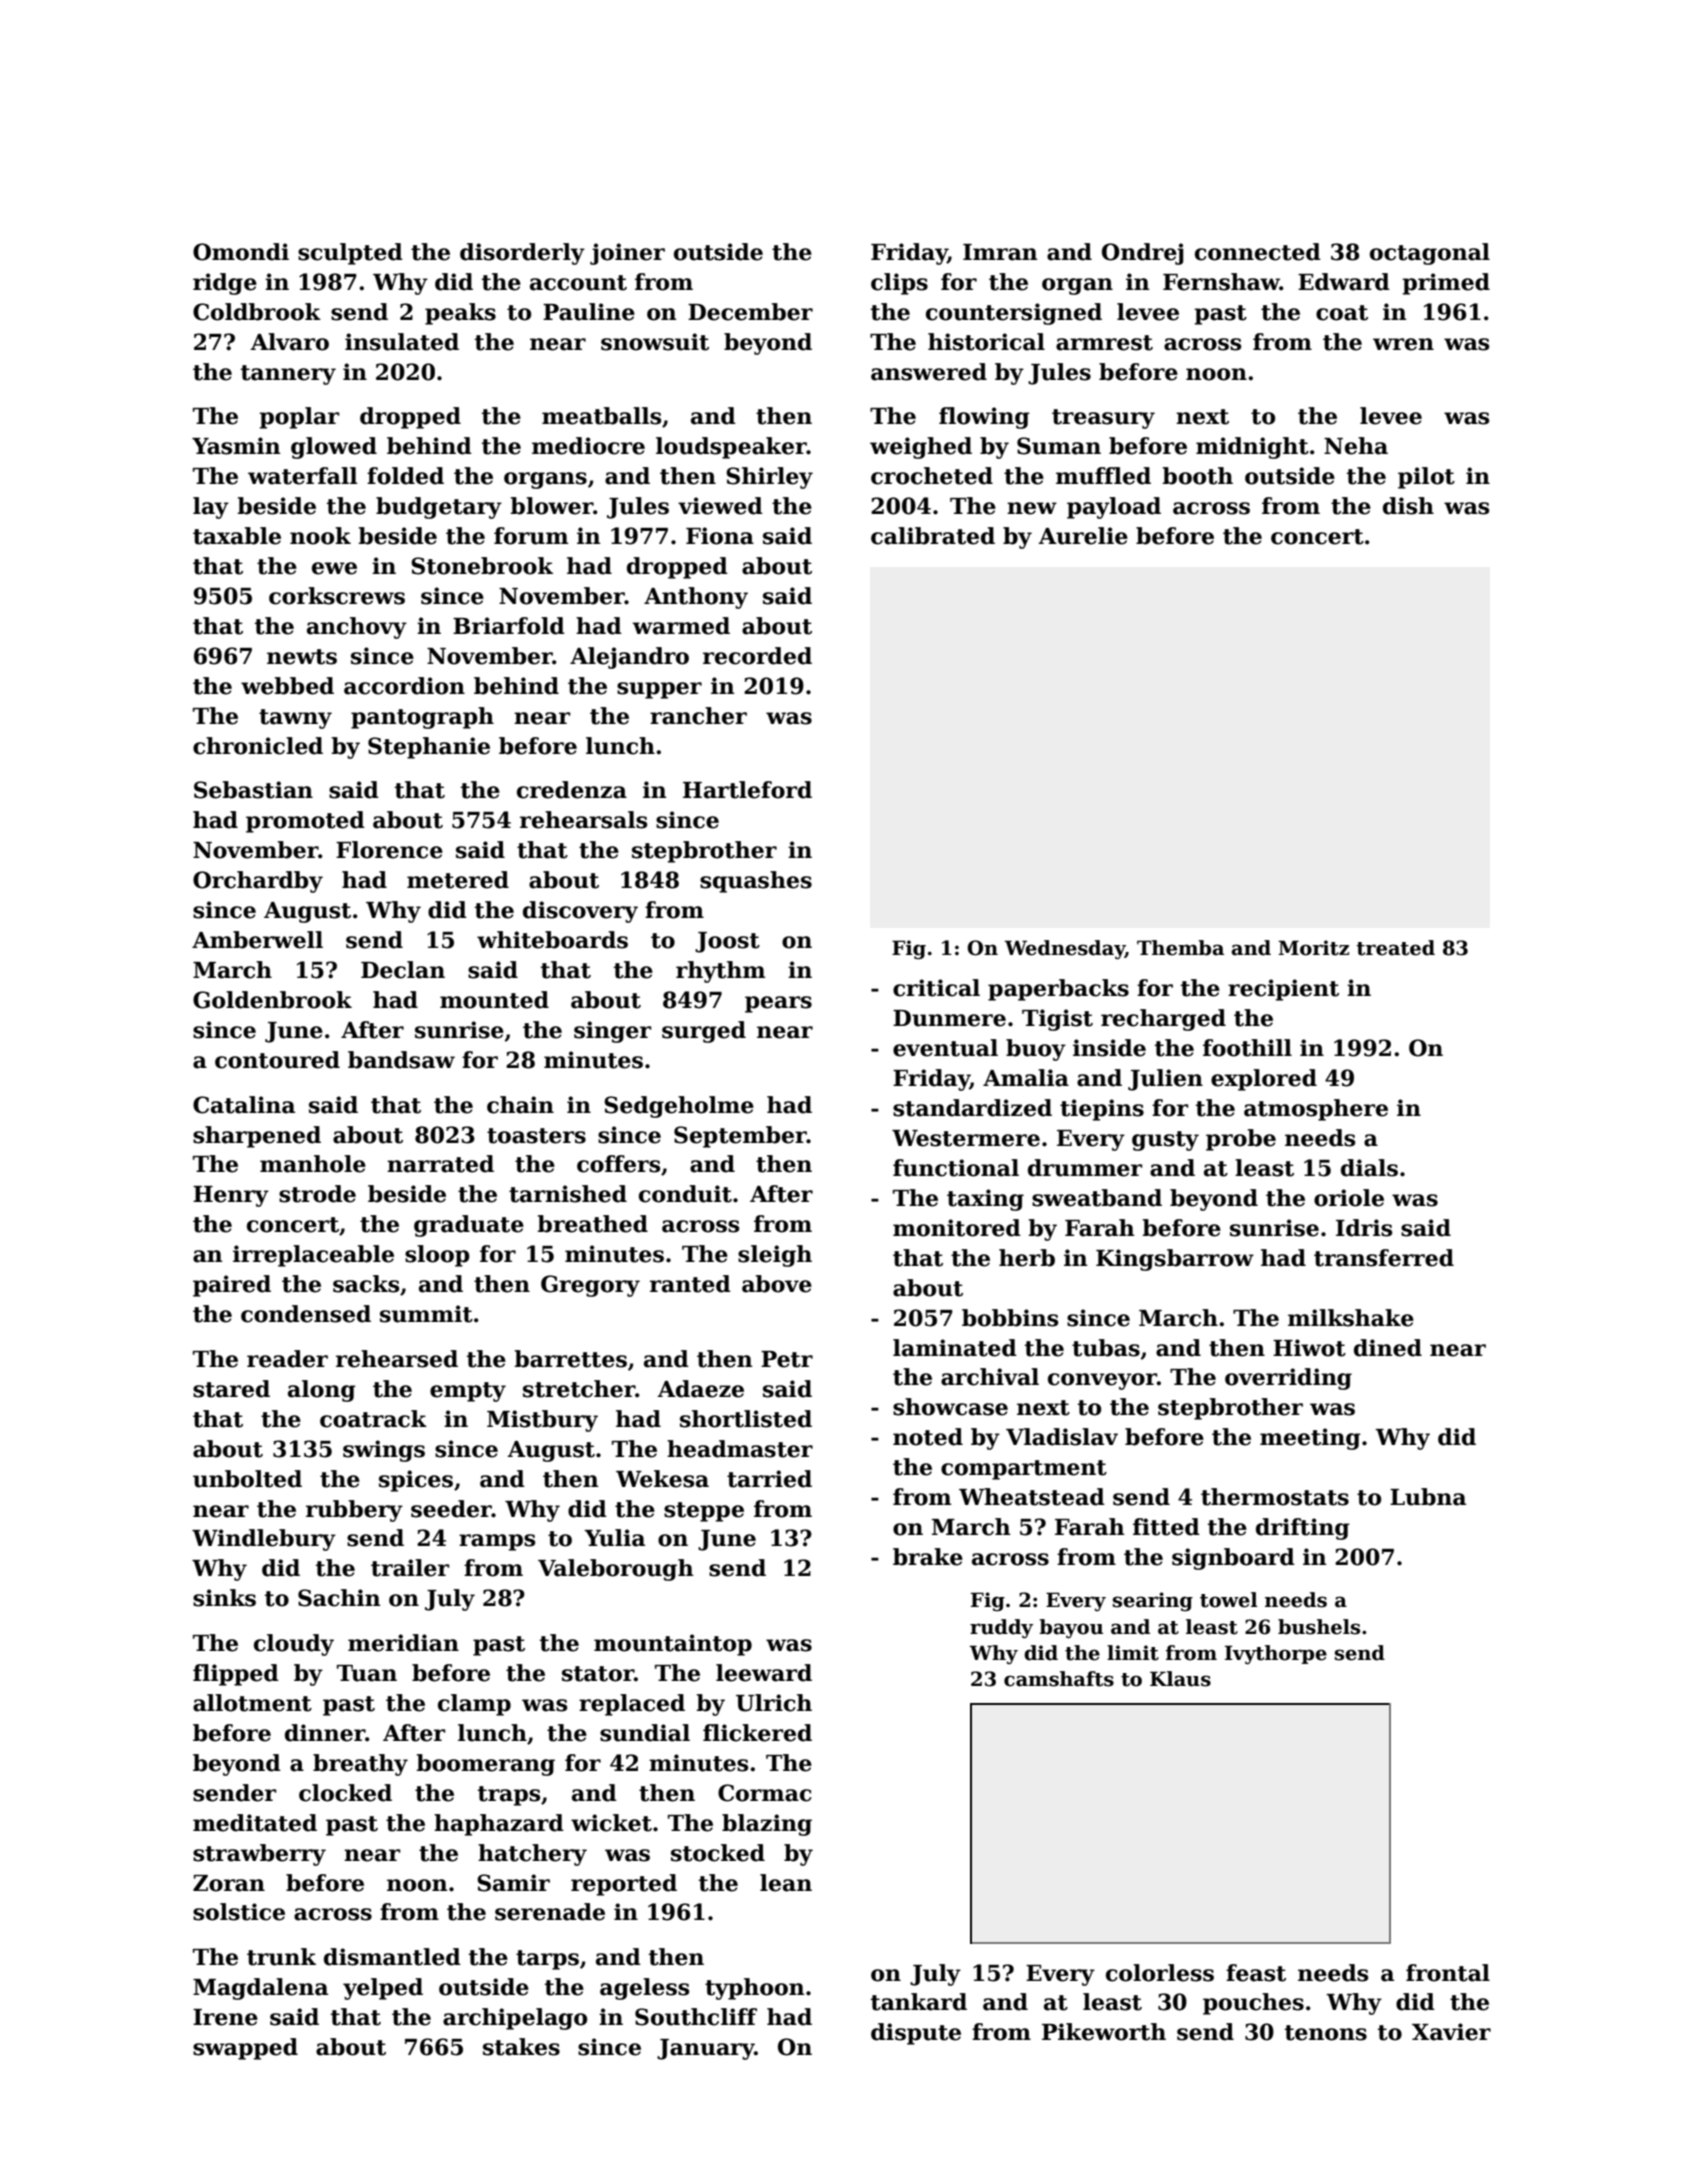 This screenshot has height=2178, width=1683. I want to click on gusty, so click(1165, 1141).
